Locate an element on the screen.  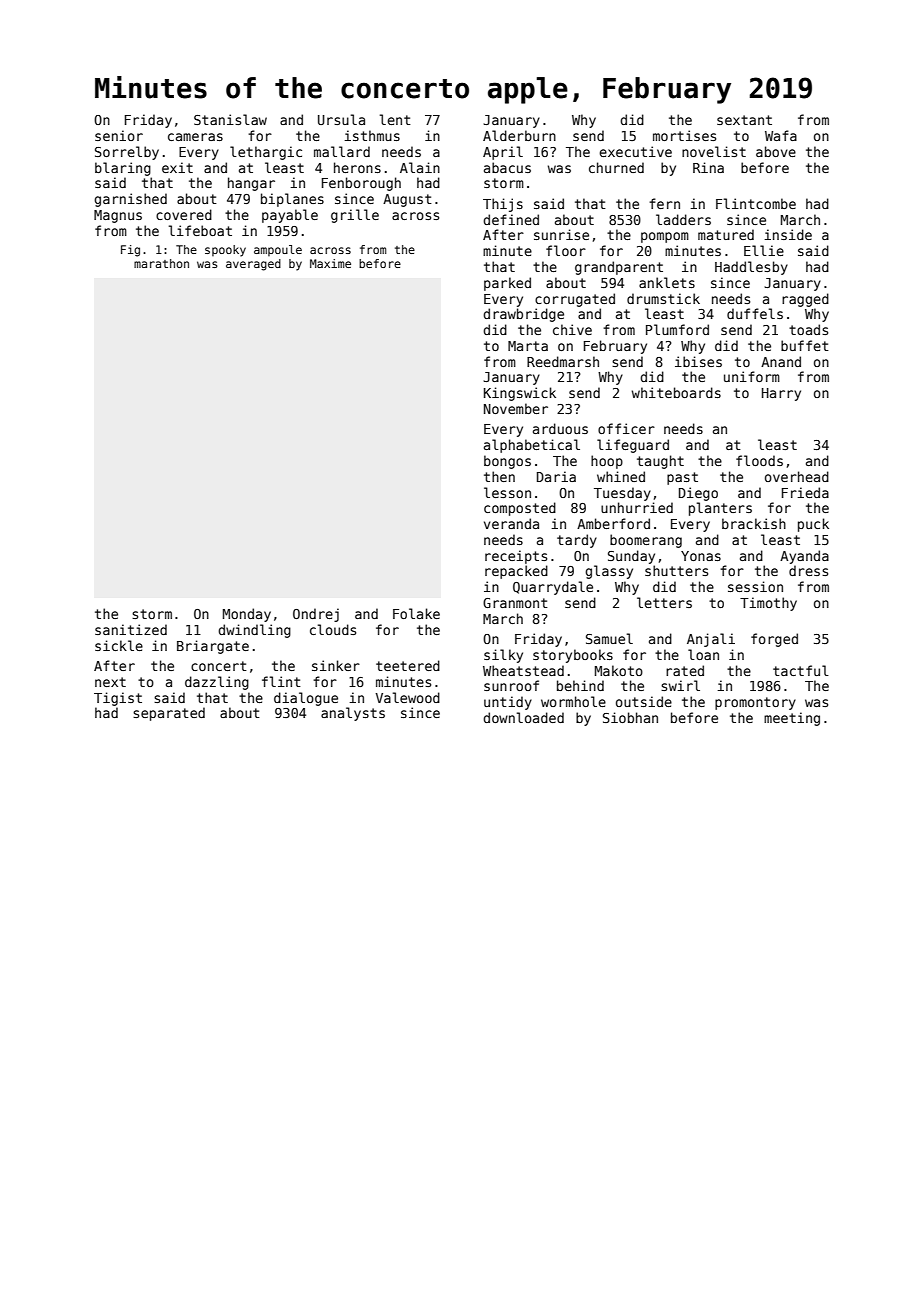
Stanislaw is located at coordinates (230, 119).
